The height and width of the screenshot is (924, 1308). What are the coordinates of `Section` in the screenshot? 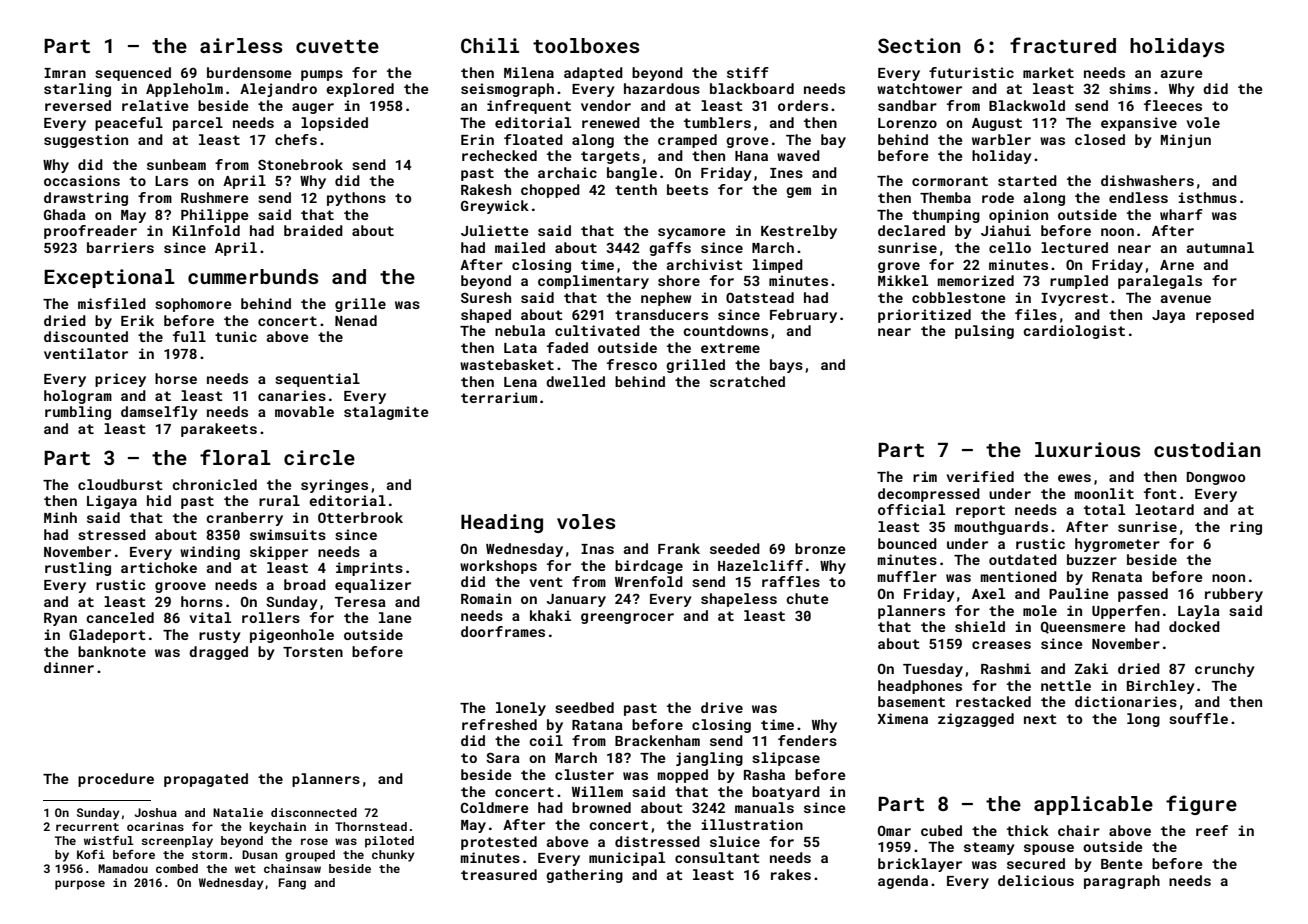 It's located at (919, 45).
